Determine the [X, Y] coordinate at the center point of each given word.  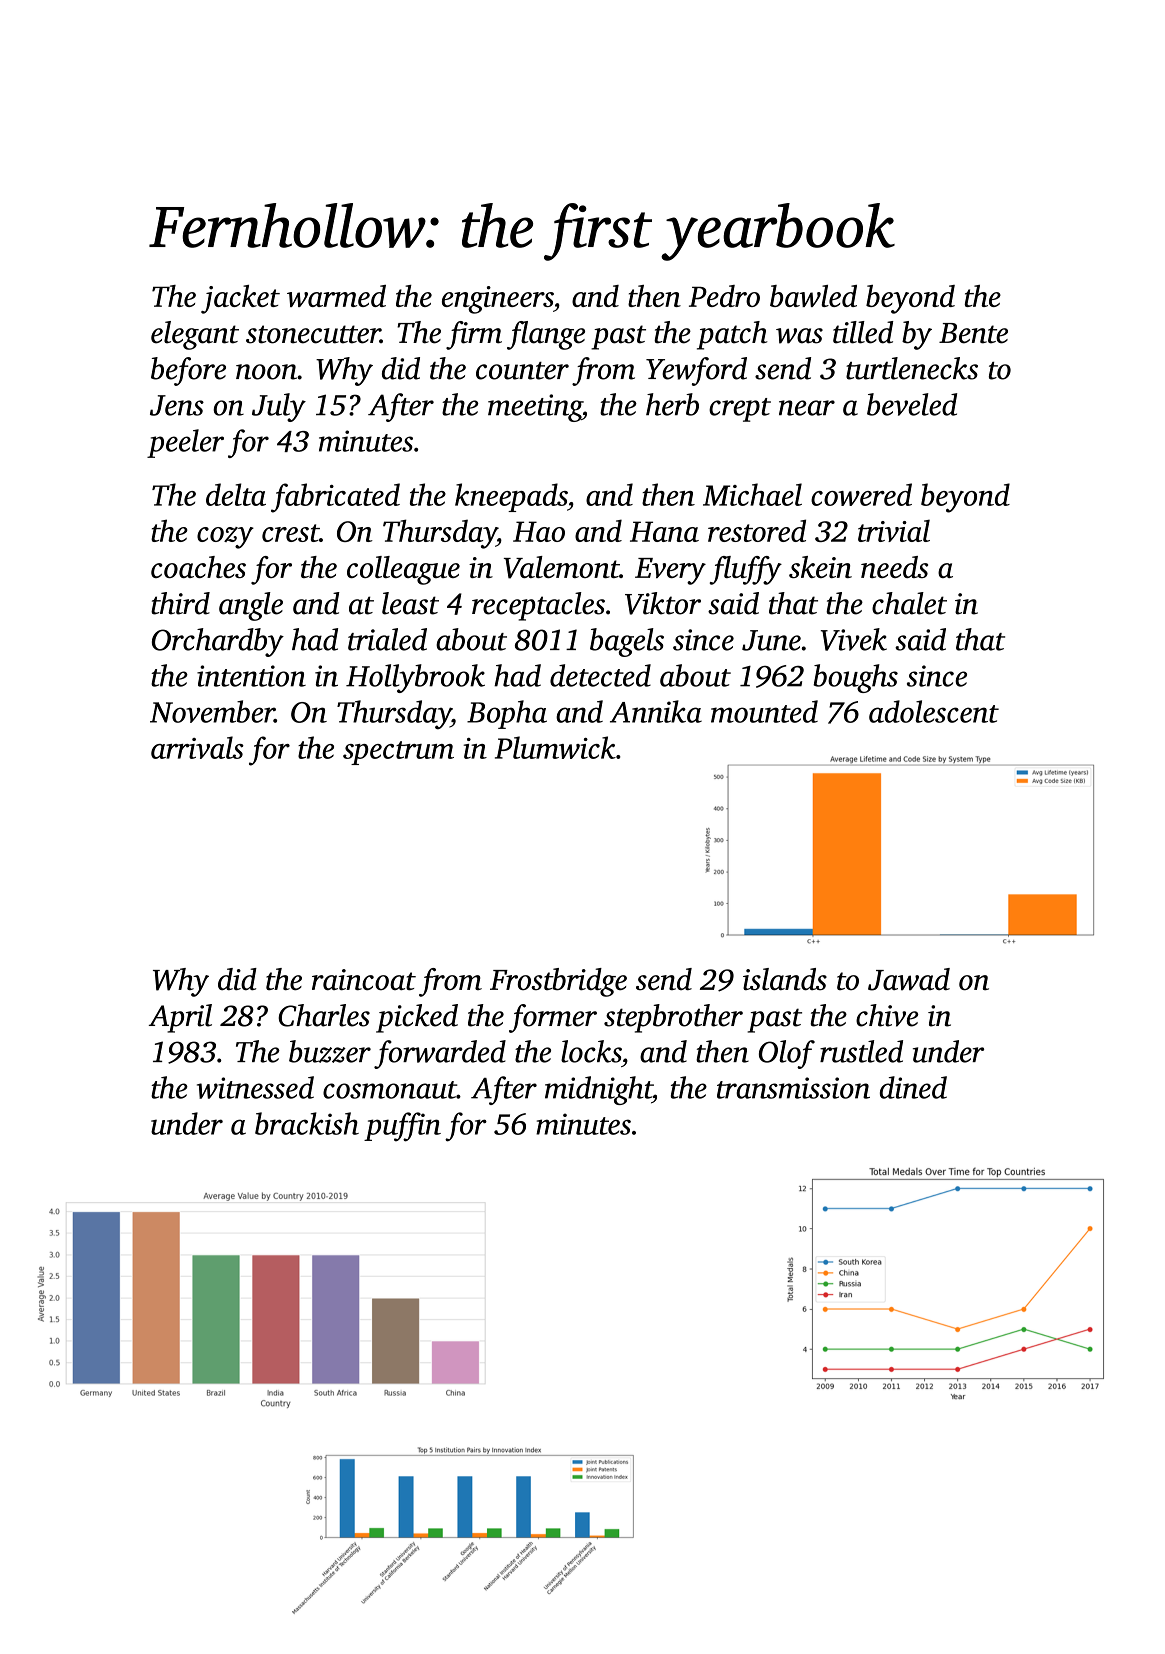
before [188, 371]
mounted [764, 711]
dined [913, 1087]
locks [591, 1051]
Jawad [909, 979]
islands [785, 979]
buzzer [330, 1051]
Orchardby [218, 642]
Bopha [507, 714]
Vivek [854, 639]
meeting [535, 408]
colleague [403, 570]
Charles [324, 1015]
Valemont [562, 567]
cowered [861, 494]
